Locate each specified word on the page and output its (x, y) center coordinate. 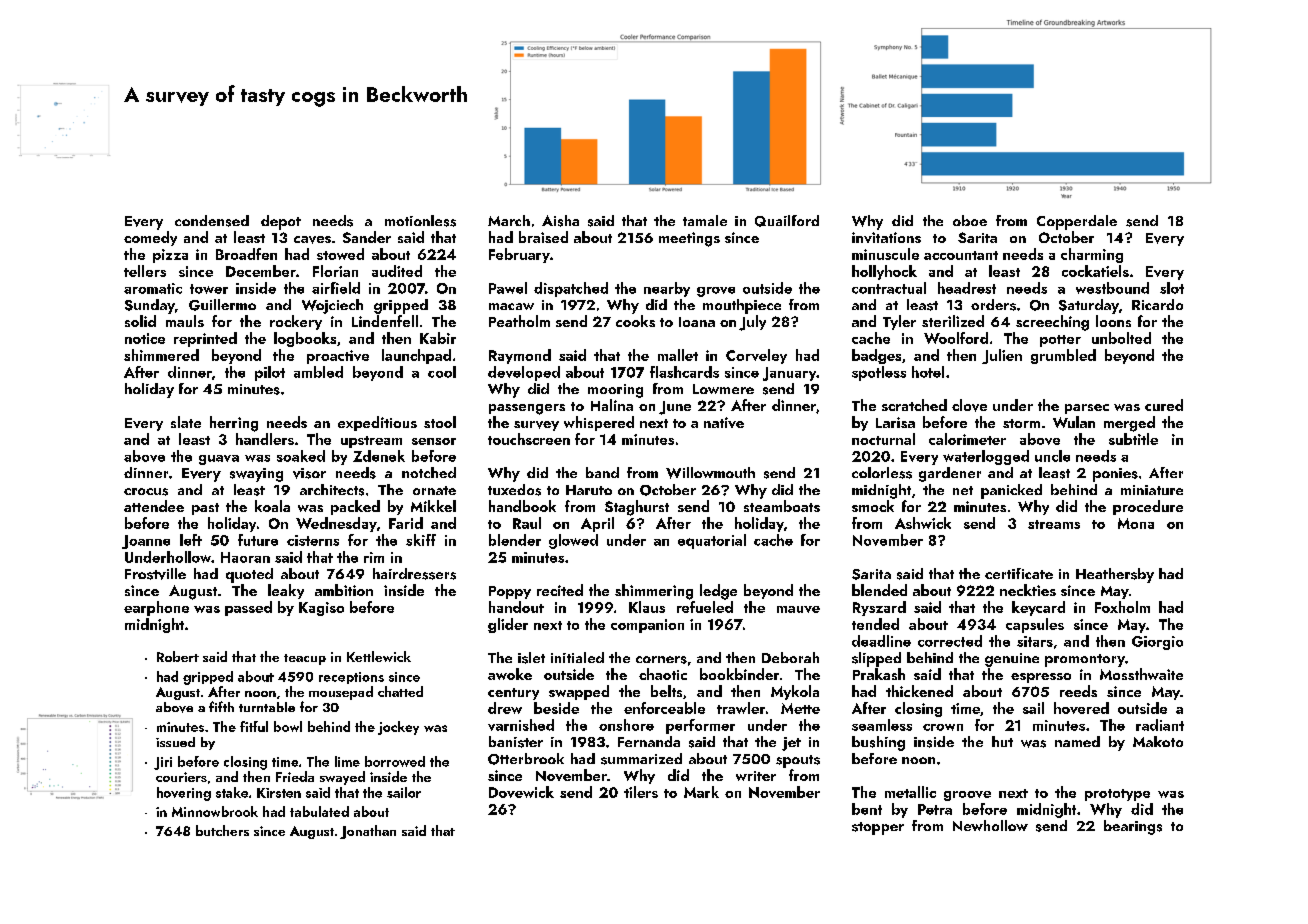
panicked (1011, 491)
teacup (305, 659)
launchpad (416, 356)
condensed (212, 221)
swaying (256, 475)
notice (145, 338)
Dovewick (521, 792)
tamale (705, 220)
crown (943, 727)
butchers (222, 830)
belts (666, 691)
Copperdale (1077, 222)
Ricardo (1157, 304)
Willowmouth (710, 473)
